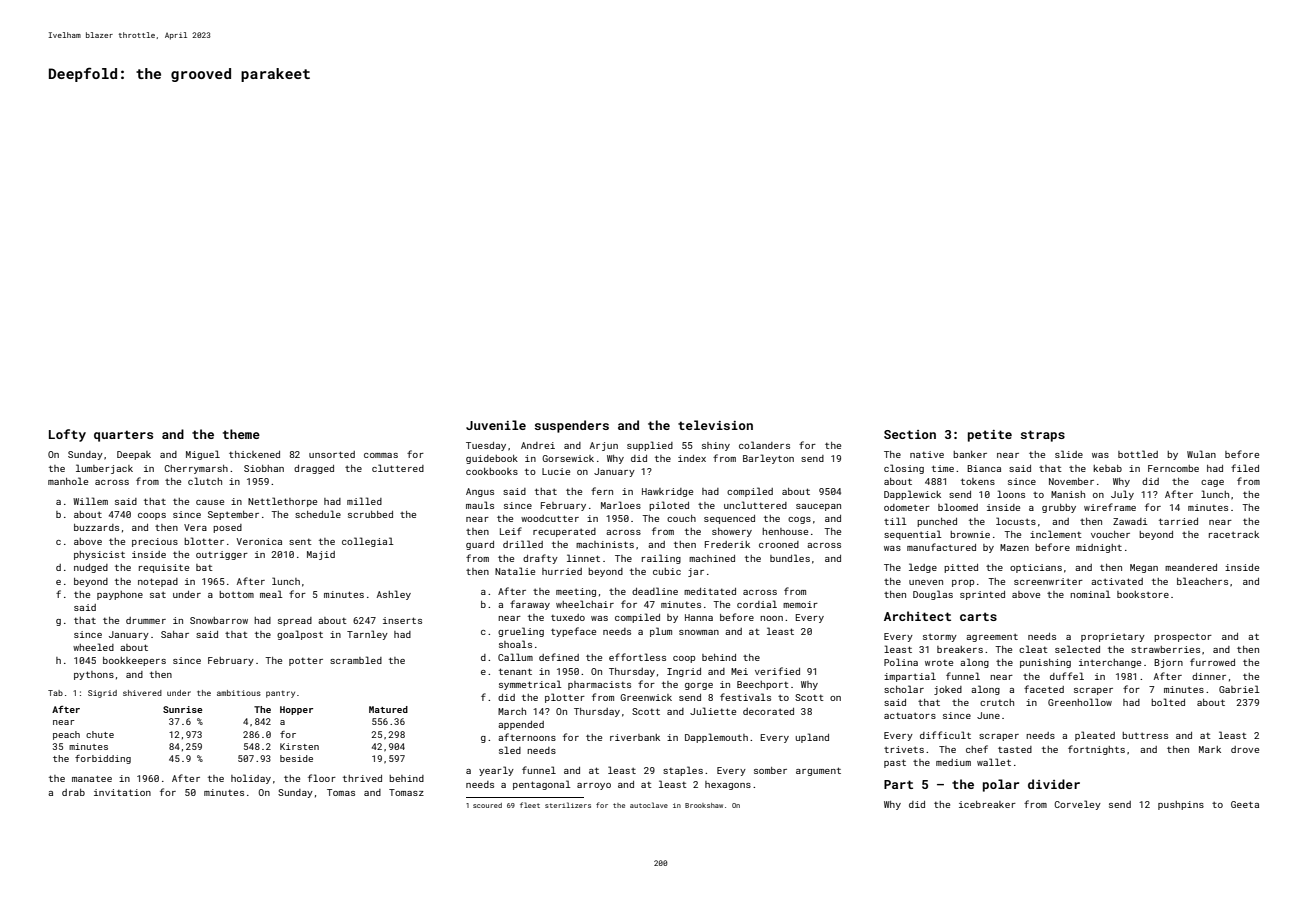 The height and width of the page is (924, 1308). Describe the element at coordinates (901, 662) in the page. I see `Polina` at that location.
